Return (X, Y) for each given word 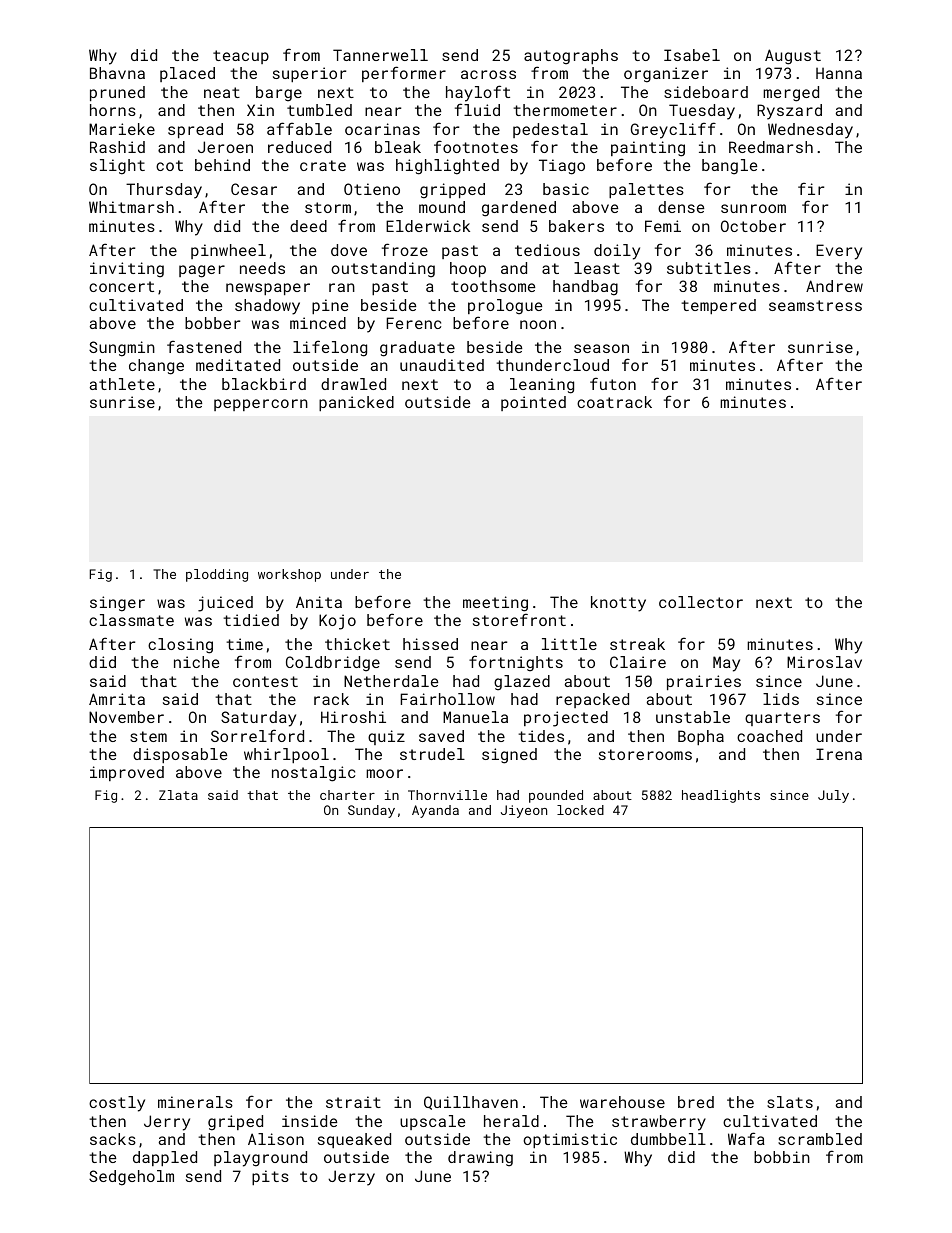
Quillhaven (471, 1103)
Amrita (117, 699)
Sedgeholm (131, 1178)
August (793, 57)
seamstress (815, 305)
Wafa (746, 1138)
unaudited (442, 365)
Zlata (178, 795)
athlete (122, 384)
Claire (638, 662)
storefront (519, 619)
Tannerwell (380, 55)
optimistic (570, 1140)
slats (790, 1102)
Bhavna (117, 73)
